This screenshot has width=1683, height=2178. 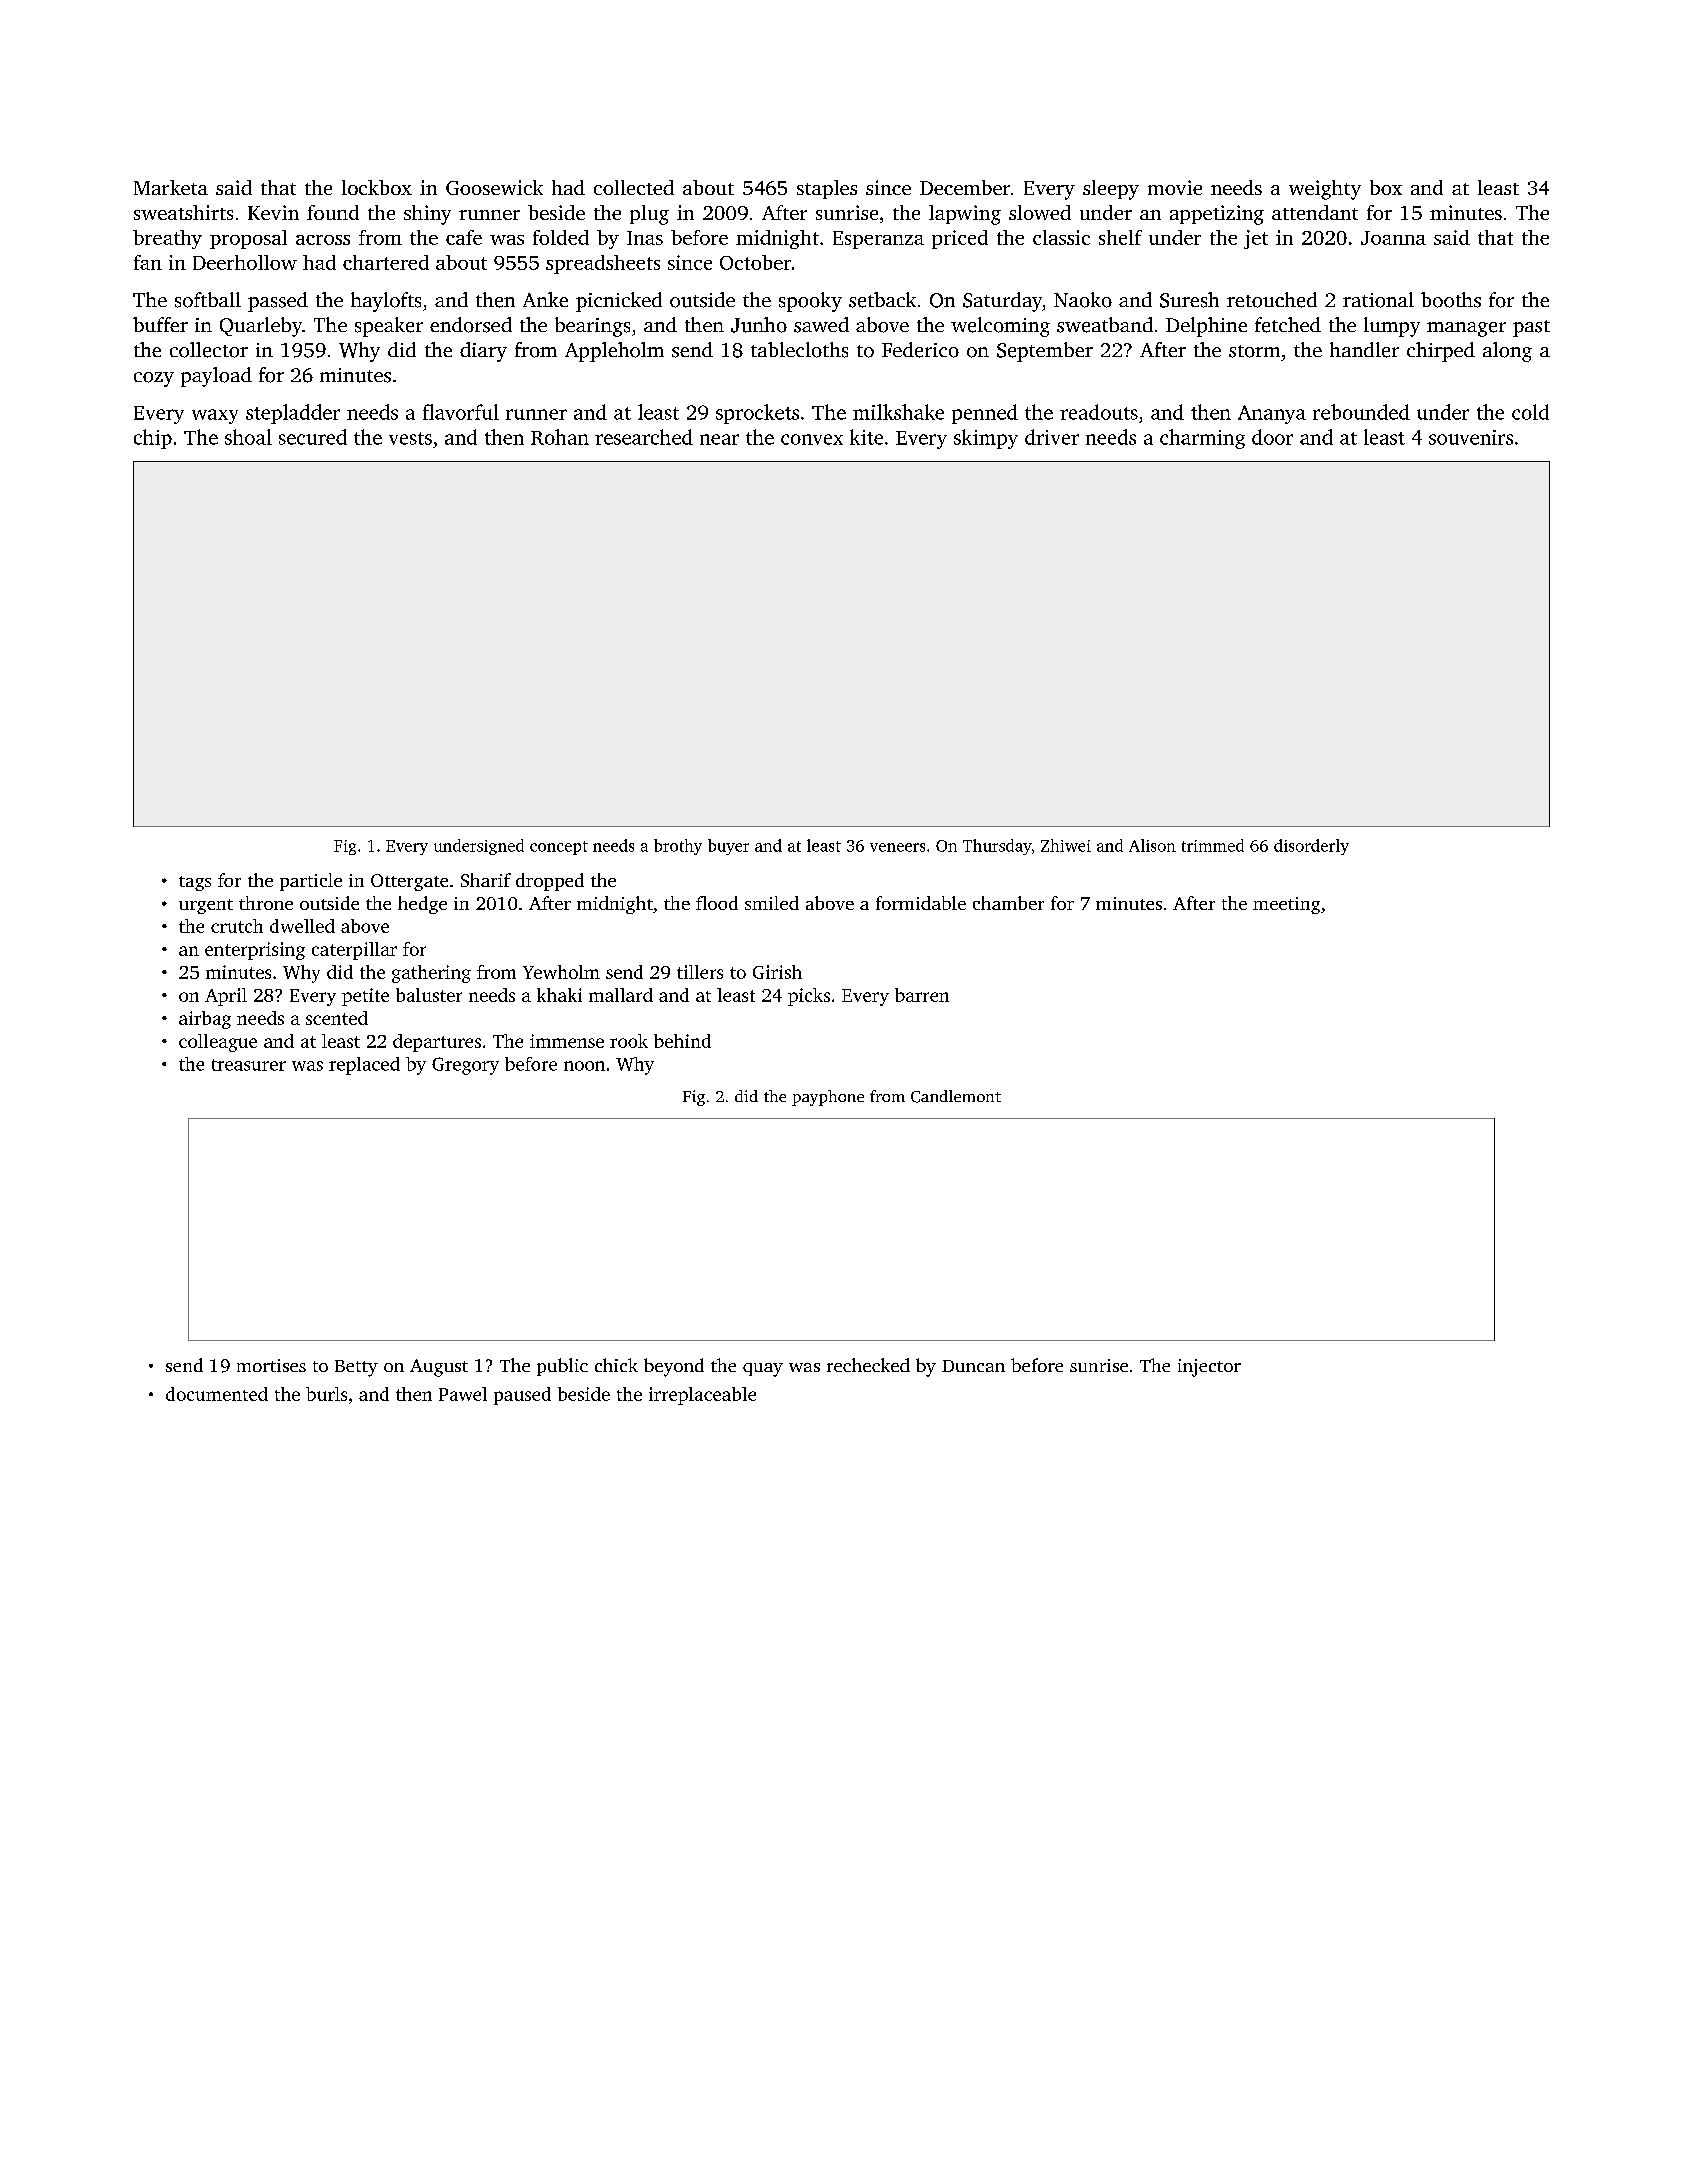 I want to click on souvenirs, so click(x=1471, y=437).
